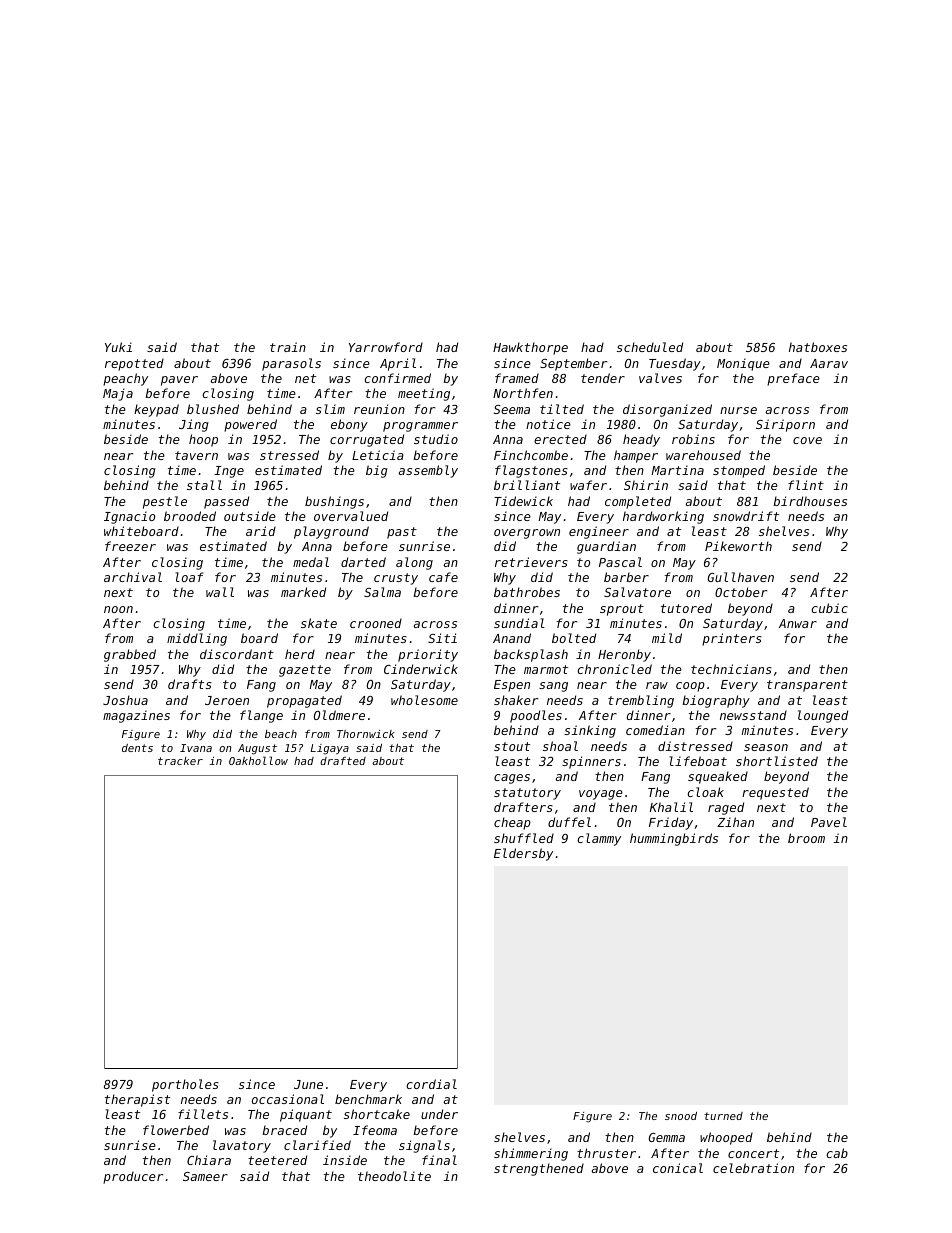 Image resolution: width=952 pixels, height=1233 pixels. What do you see at coordinates (531, 1154) in the document?
I see `shimmering` at bounding box center [531, 1154].
